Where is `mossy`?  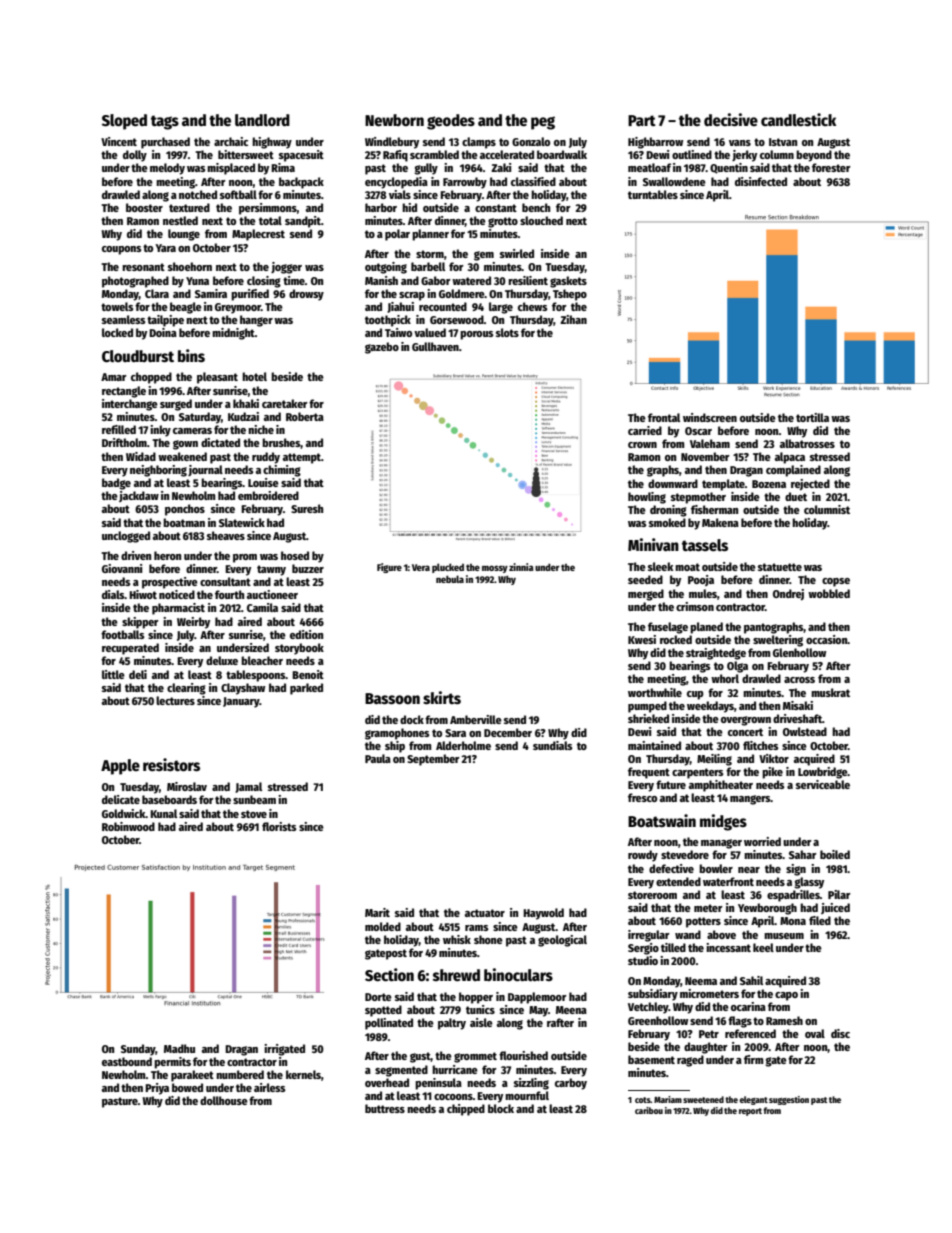
mossy is located at coordinates (495, 569).
